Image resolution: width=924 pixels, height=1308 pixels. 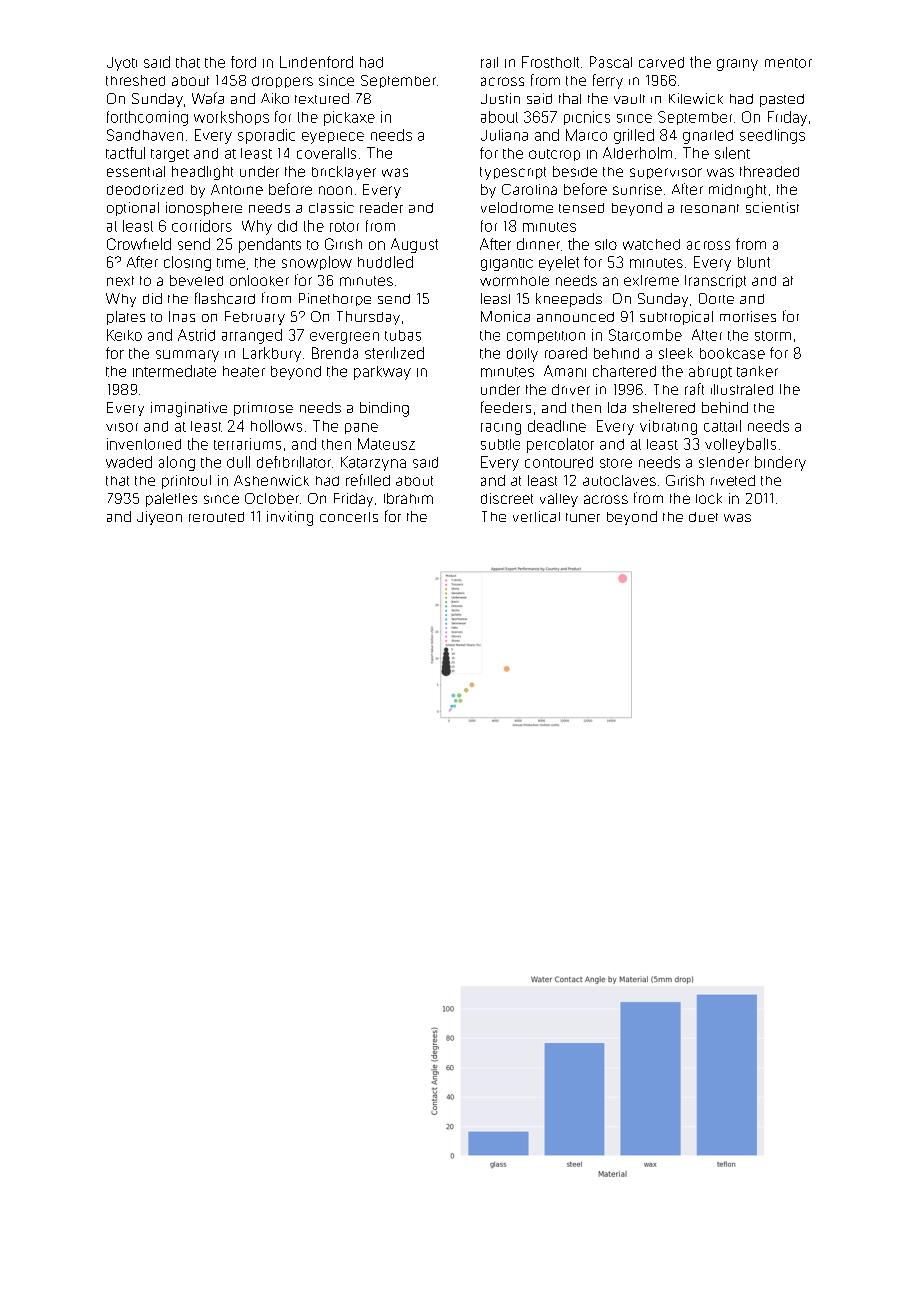 What do you see at coordinates (507, 264) in the document?
I see `gigantic` at bounding box center [507, 264].
